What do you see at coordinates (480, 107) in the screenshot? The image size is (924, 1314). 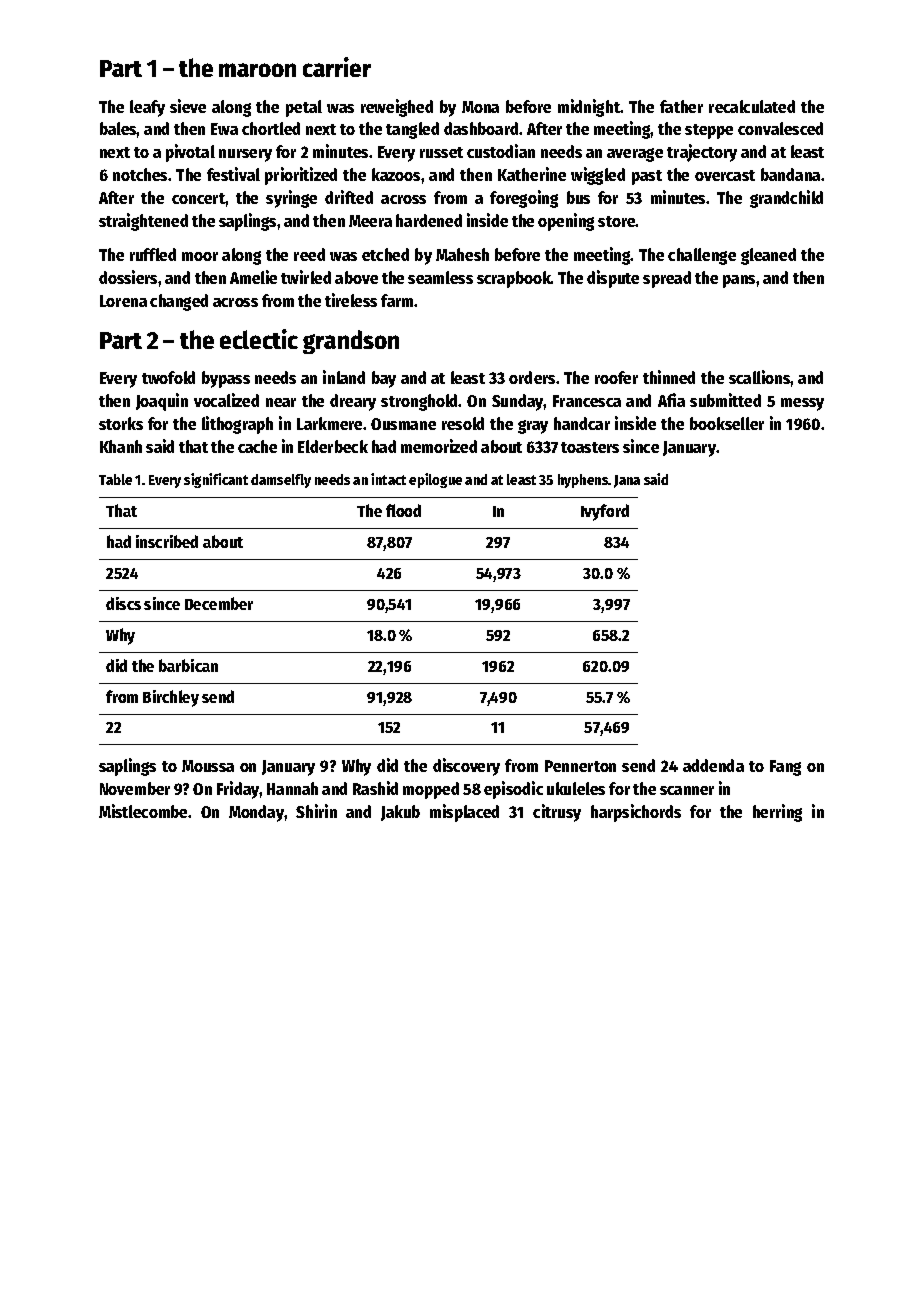 I see `Mona` at bounding box center [480, 107].
